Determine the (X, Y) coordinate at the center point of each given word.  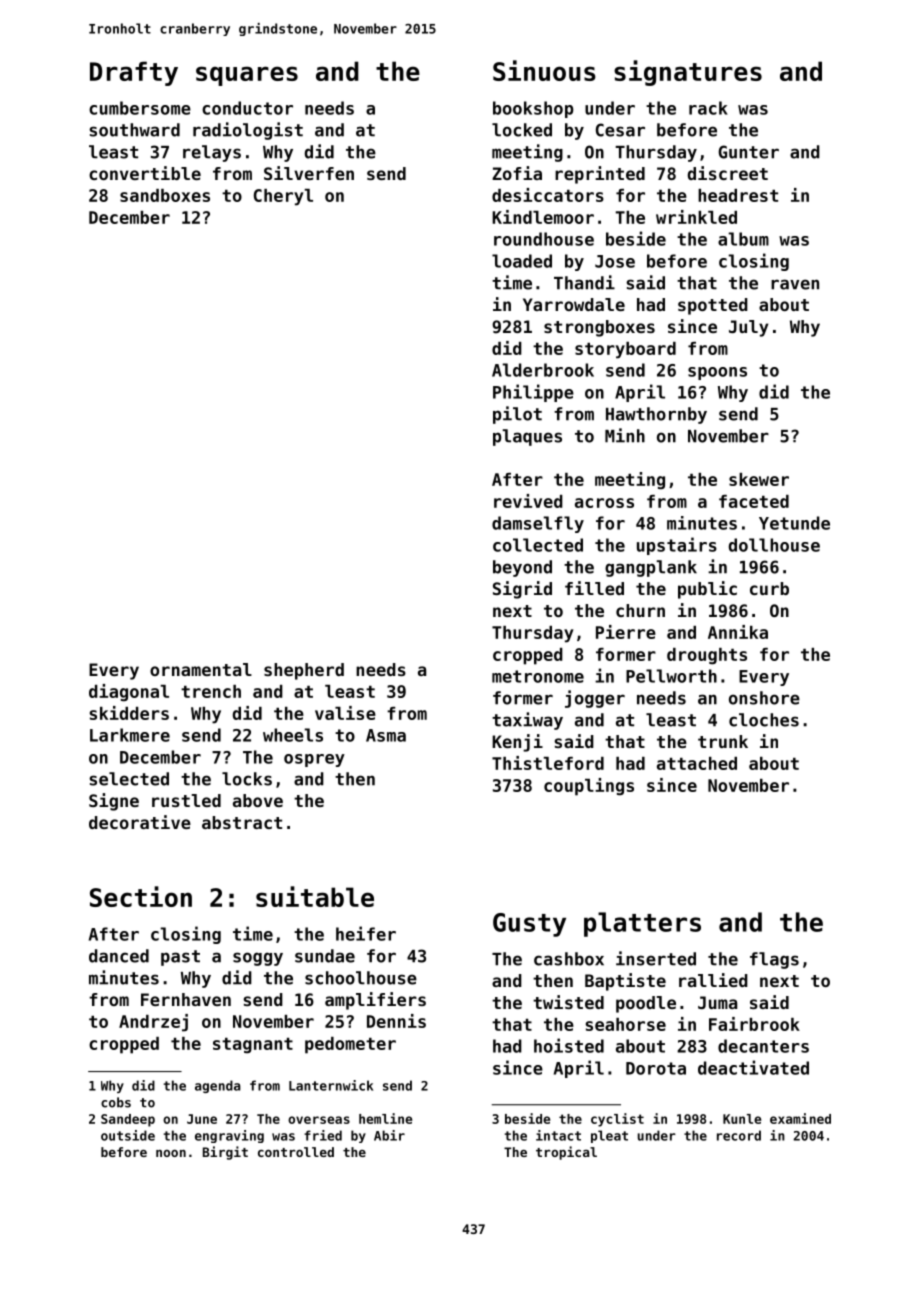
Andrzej (153, 1023)
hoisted (569, 1045)
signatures (688, 73)
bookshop (533, 109)
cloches (764, 720)
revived (528, 501)
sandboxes (165, 195)
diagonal (129, 693)
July (748, 328)
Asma (386, 735)
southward (134, 130)
